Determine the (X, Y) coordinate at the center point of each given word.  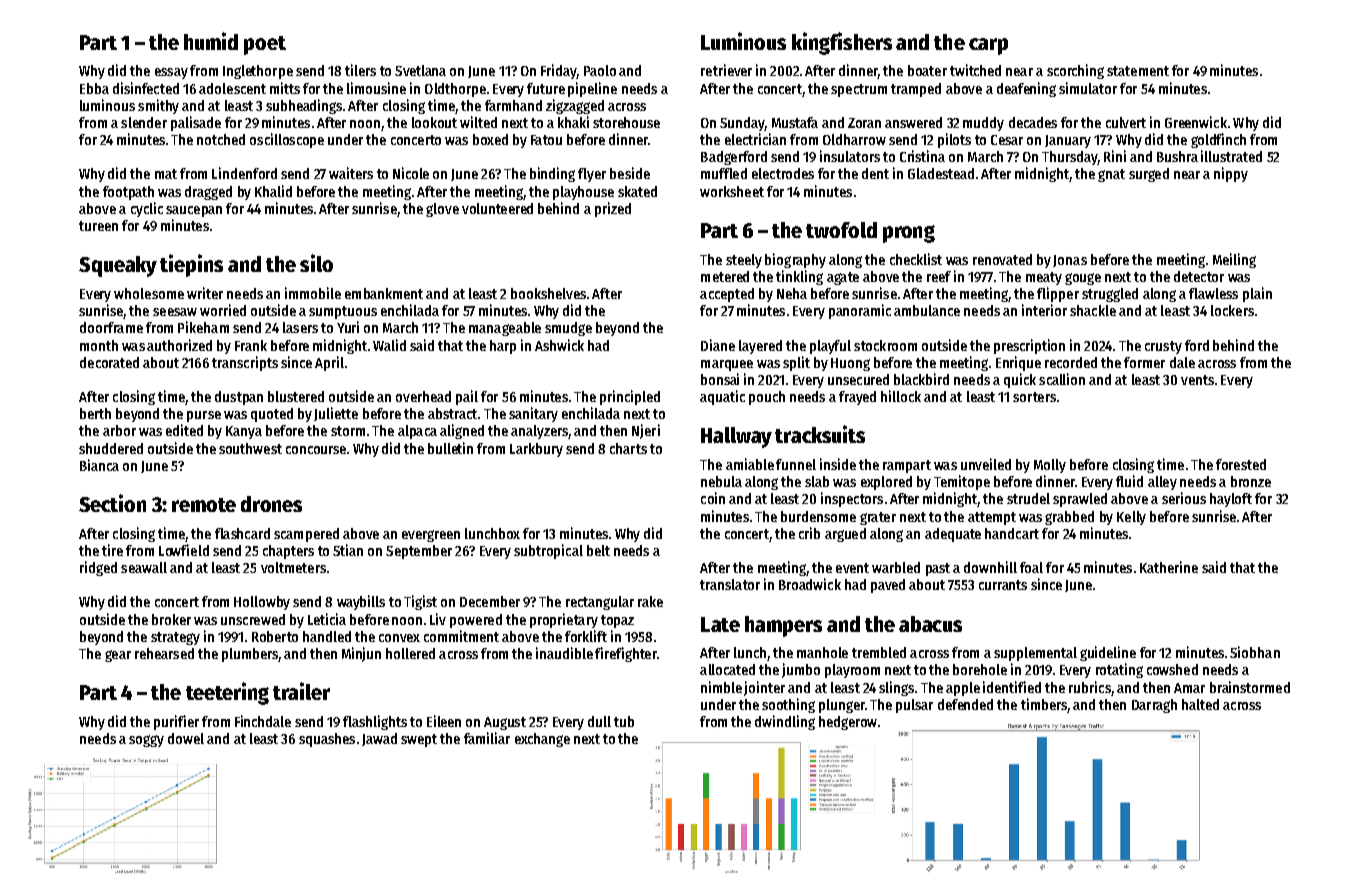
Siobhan (1255, 652)
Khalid (273, 191)
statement (1138, 71)
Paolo (600, 70)
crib (809, 533)
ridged (98, 568)
